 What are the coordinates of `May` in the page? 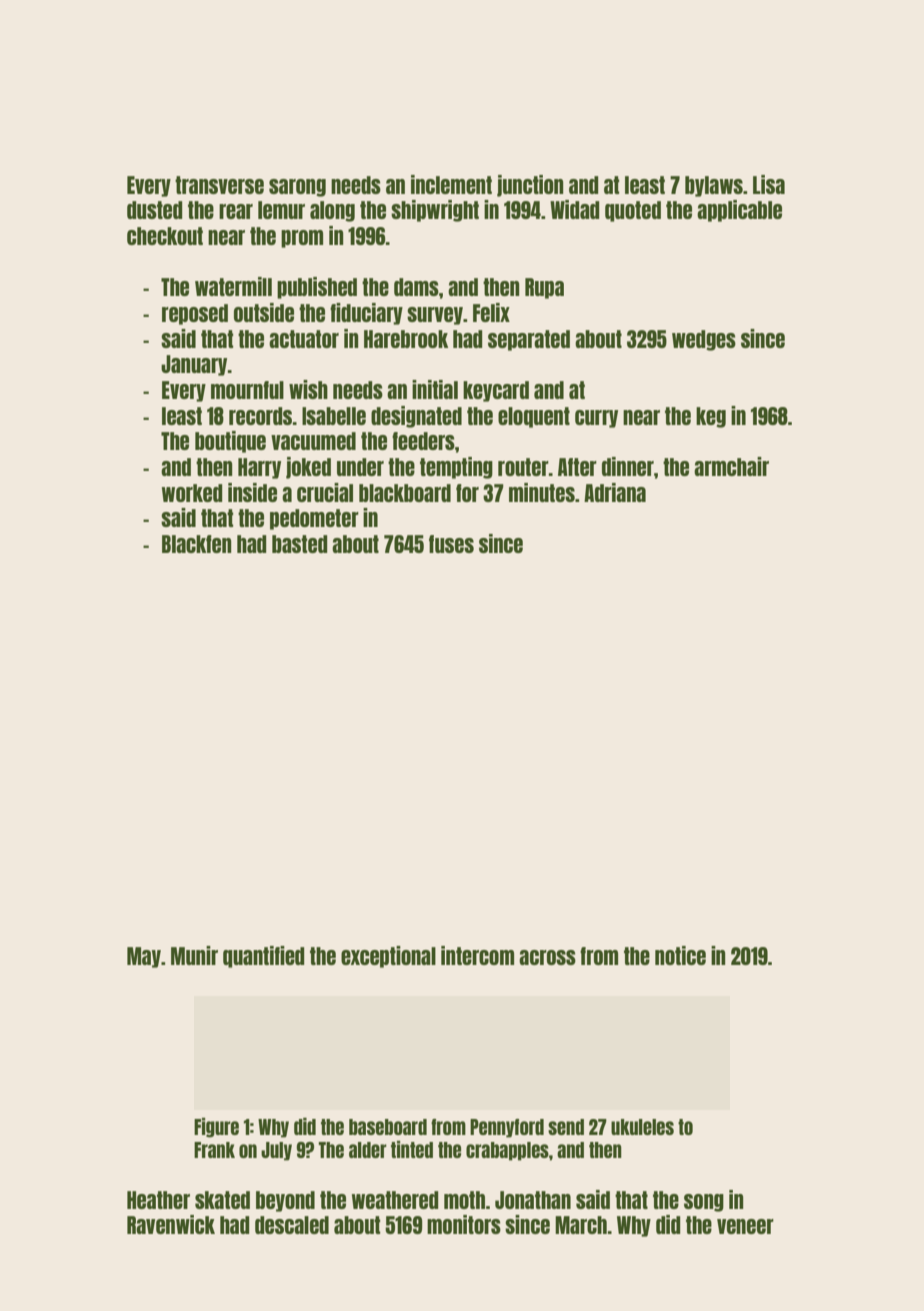 It's located at (144, 957).
